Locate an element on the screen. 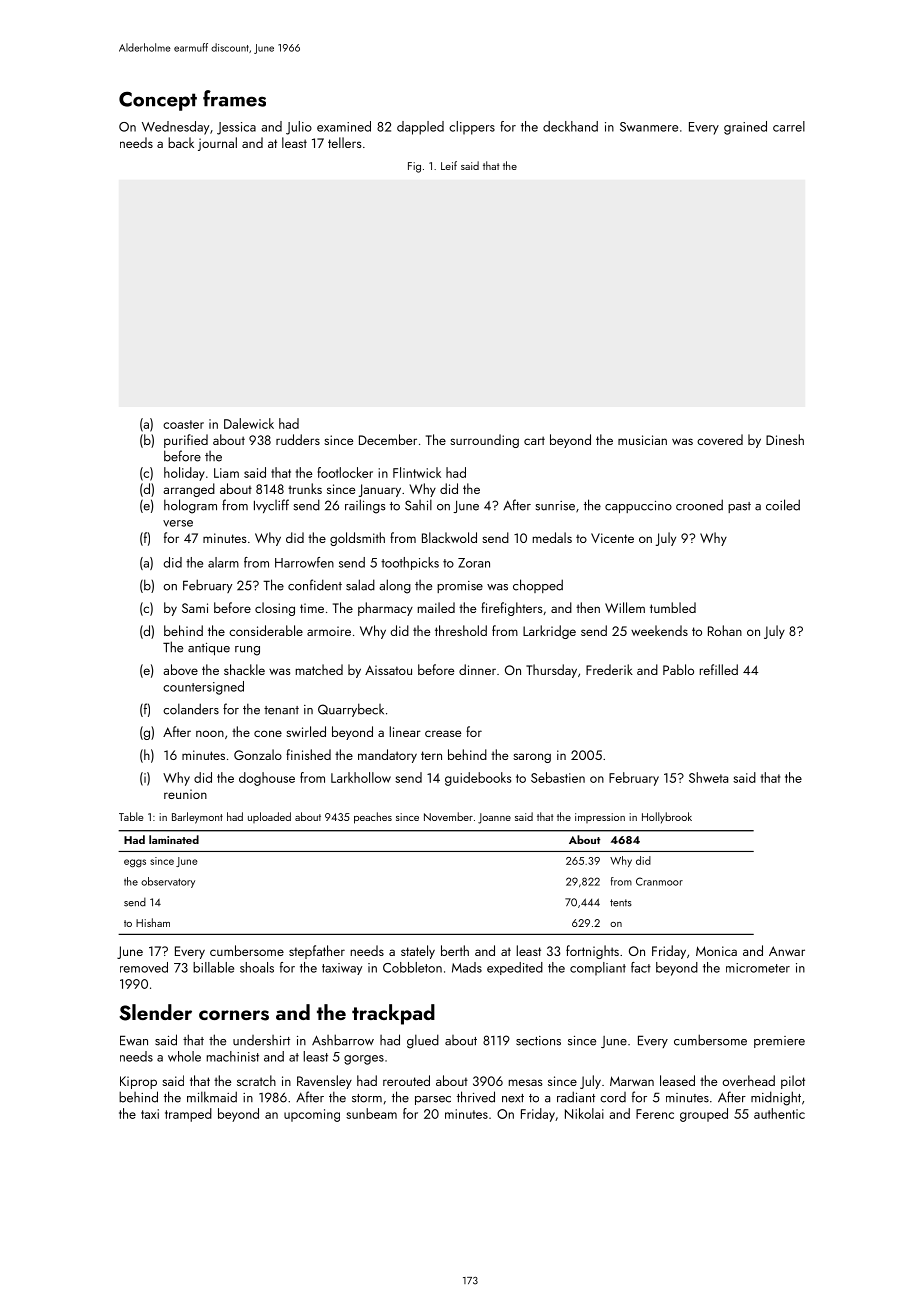 The height and width of the screenshot is (1308, 924). reunion is located at coordinates (185, 794).
